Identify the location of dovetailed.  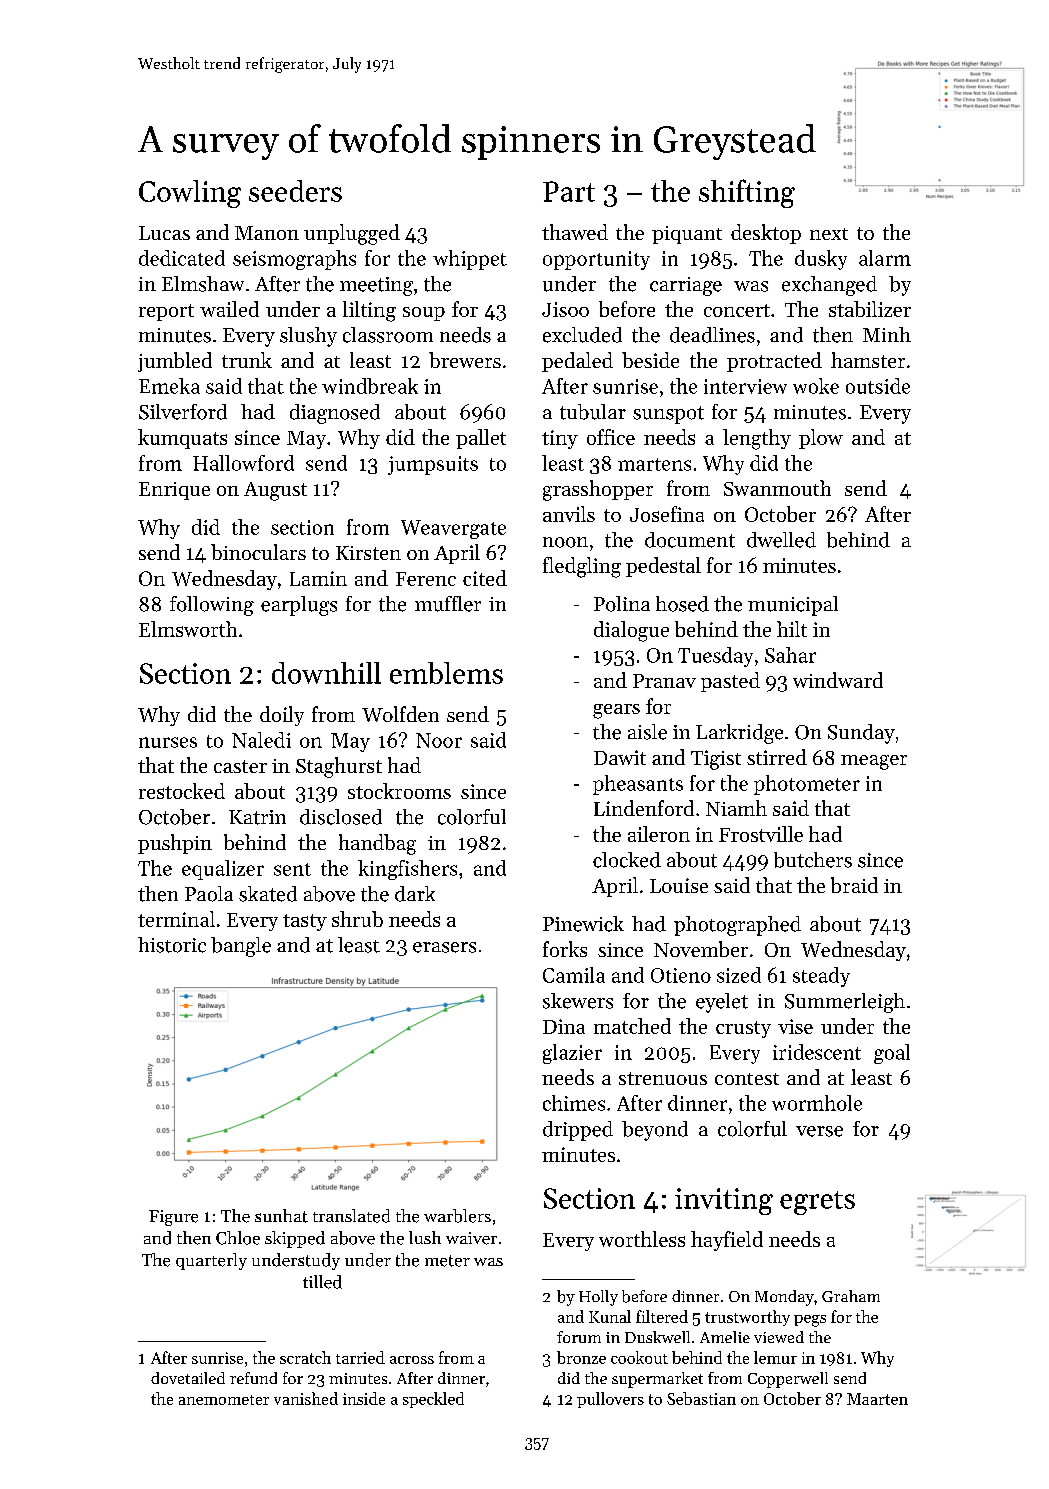
(188, 1378).
